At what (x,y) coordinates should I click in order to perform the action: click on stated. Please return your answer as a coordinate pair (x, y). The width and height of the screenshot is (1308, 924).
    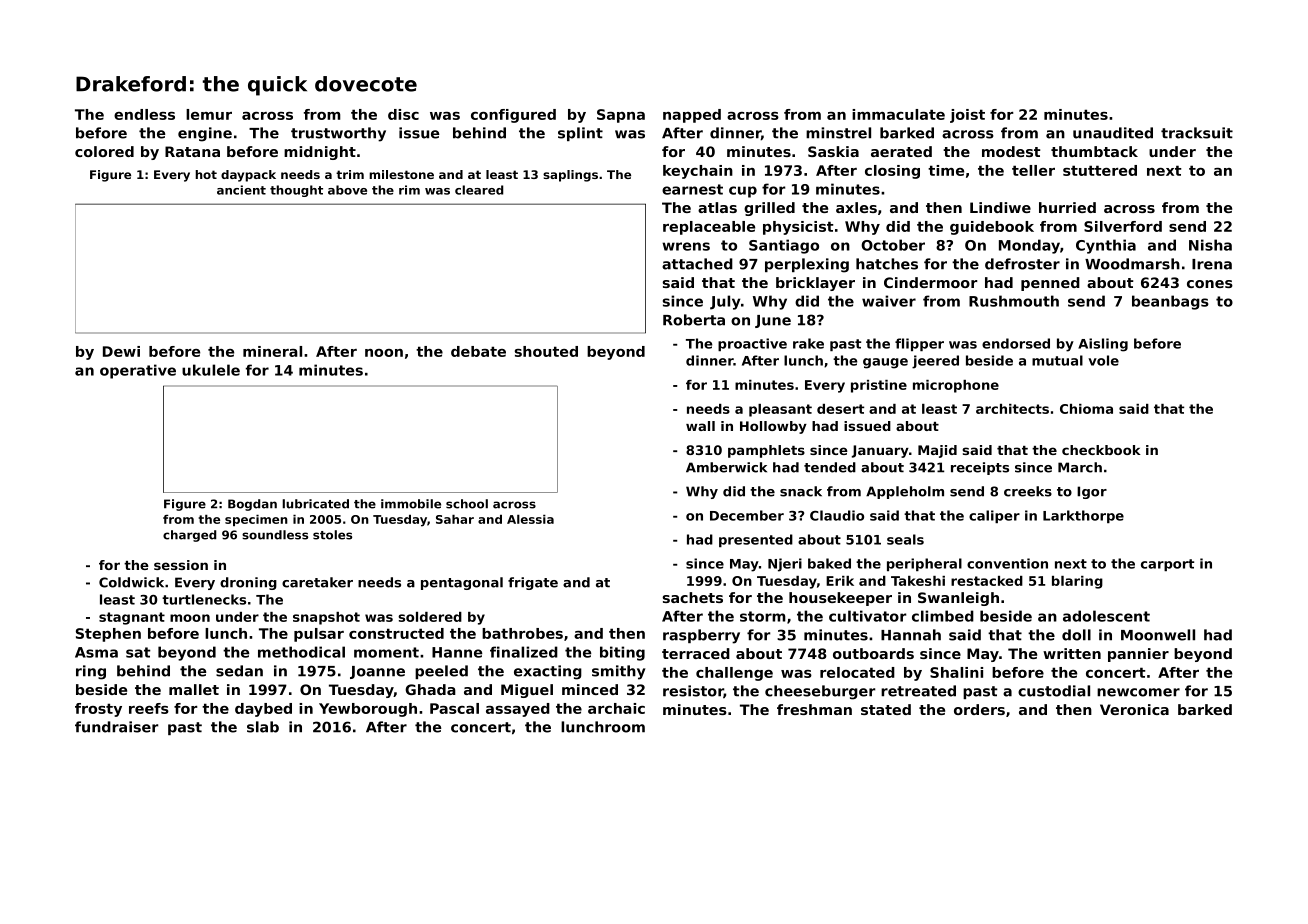
    Looking at the image, I should click on (886, 709).
